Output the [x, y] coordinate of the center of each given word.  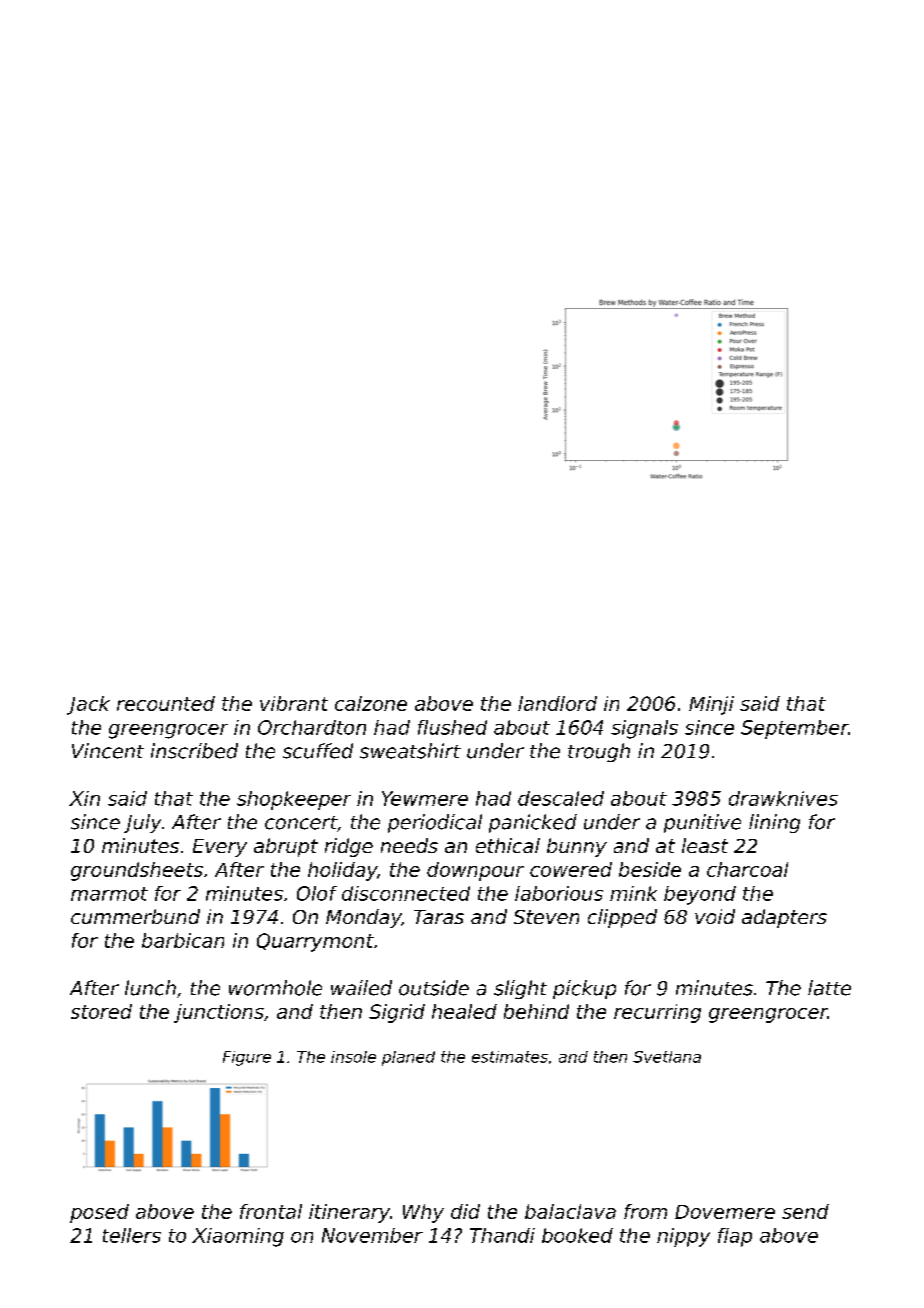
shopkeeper [294, 800]
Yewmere [425, 798]
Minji [711, 705]
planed [408, 1058]
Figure [247, 1058]
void [715, 916]
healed [464, 1011]
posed [99, 1213]
